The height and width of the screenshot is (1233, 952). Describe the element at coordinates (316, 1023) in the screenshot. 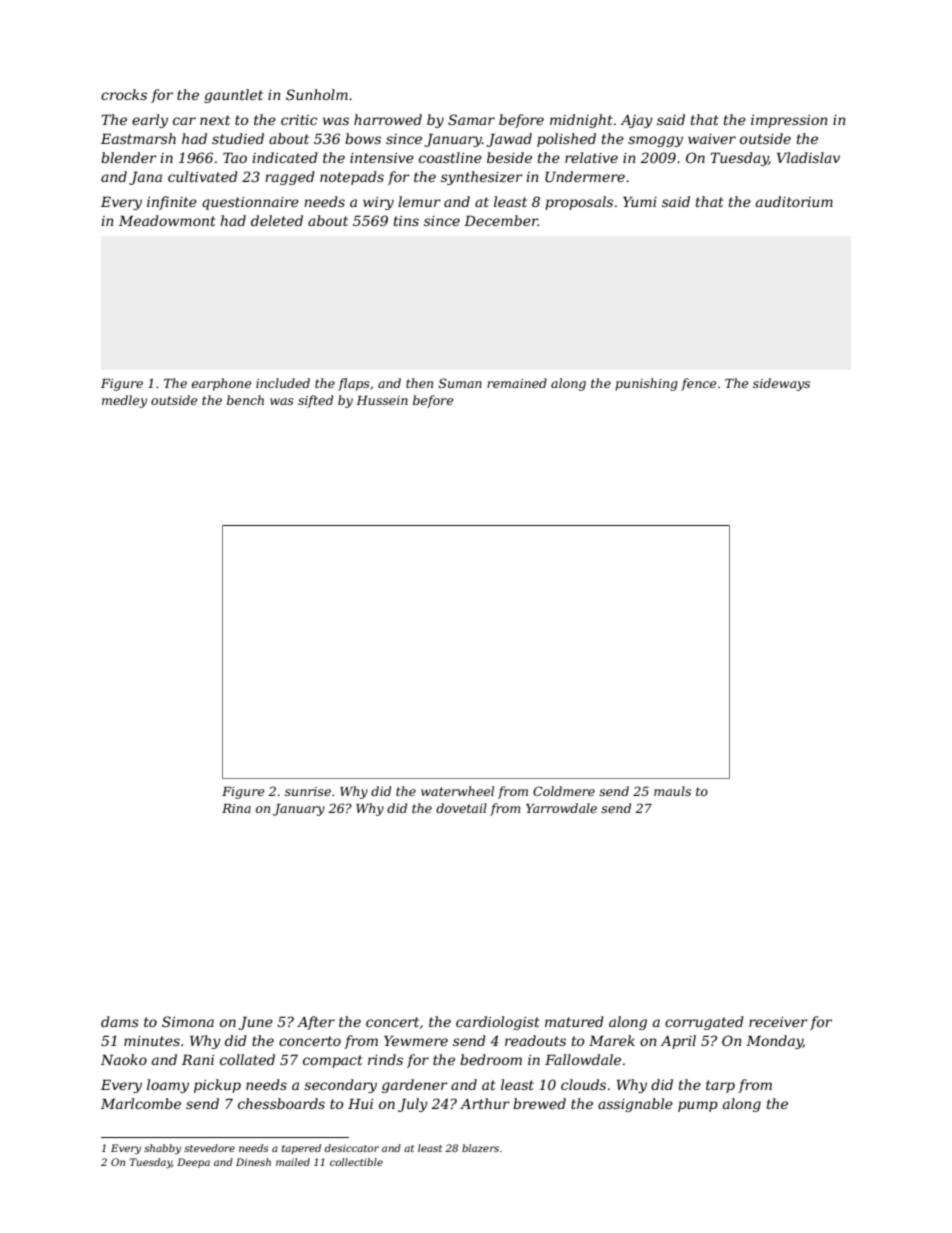

I see `After` at that location.
